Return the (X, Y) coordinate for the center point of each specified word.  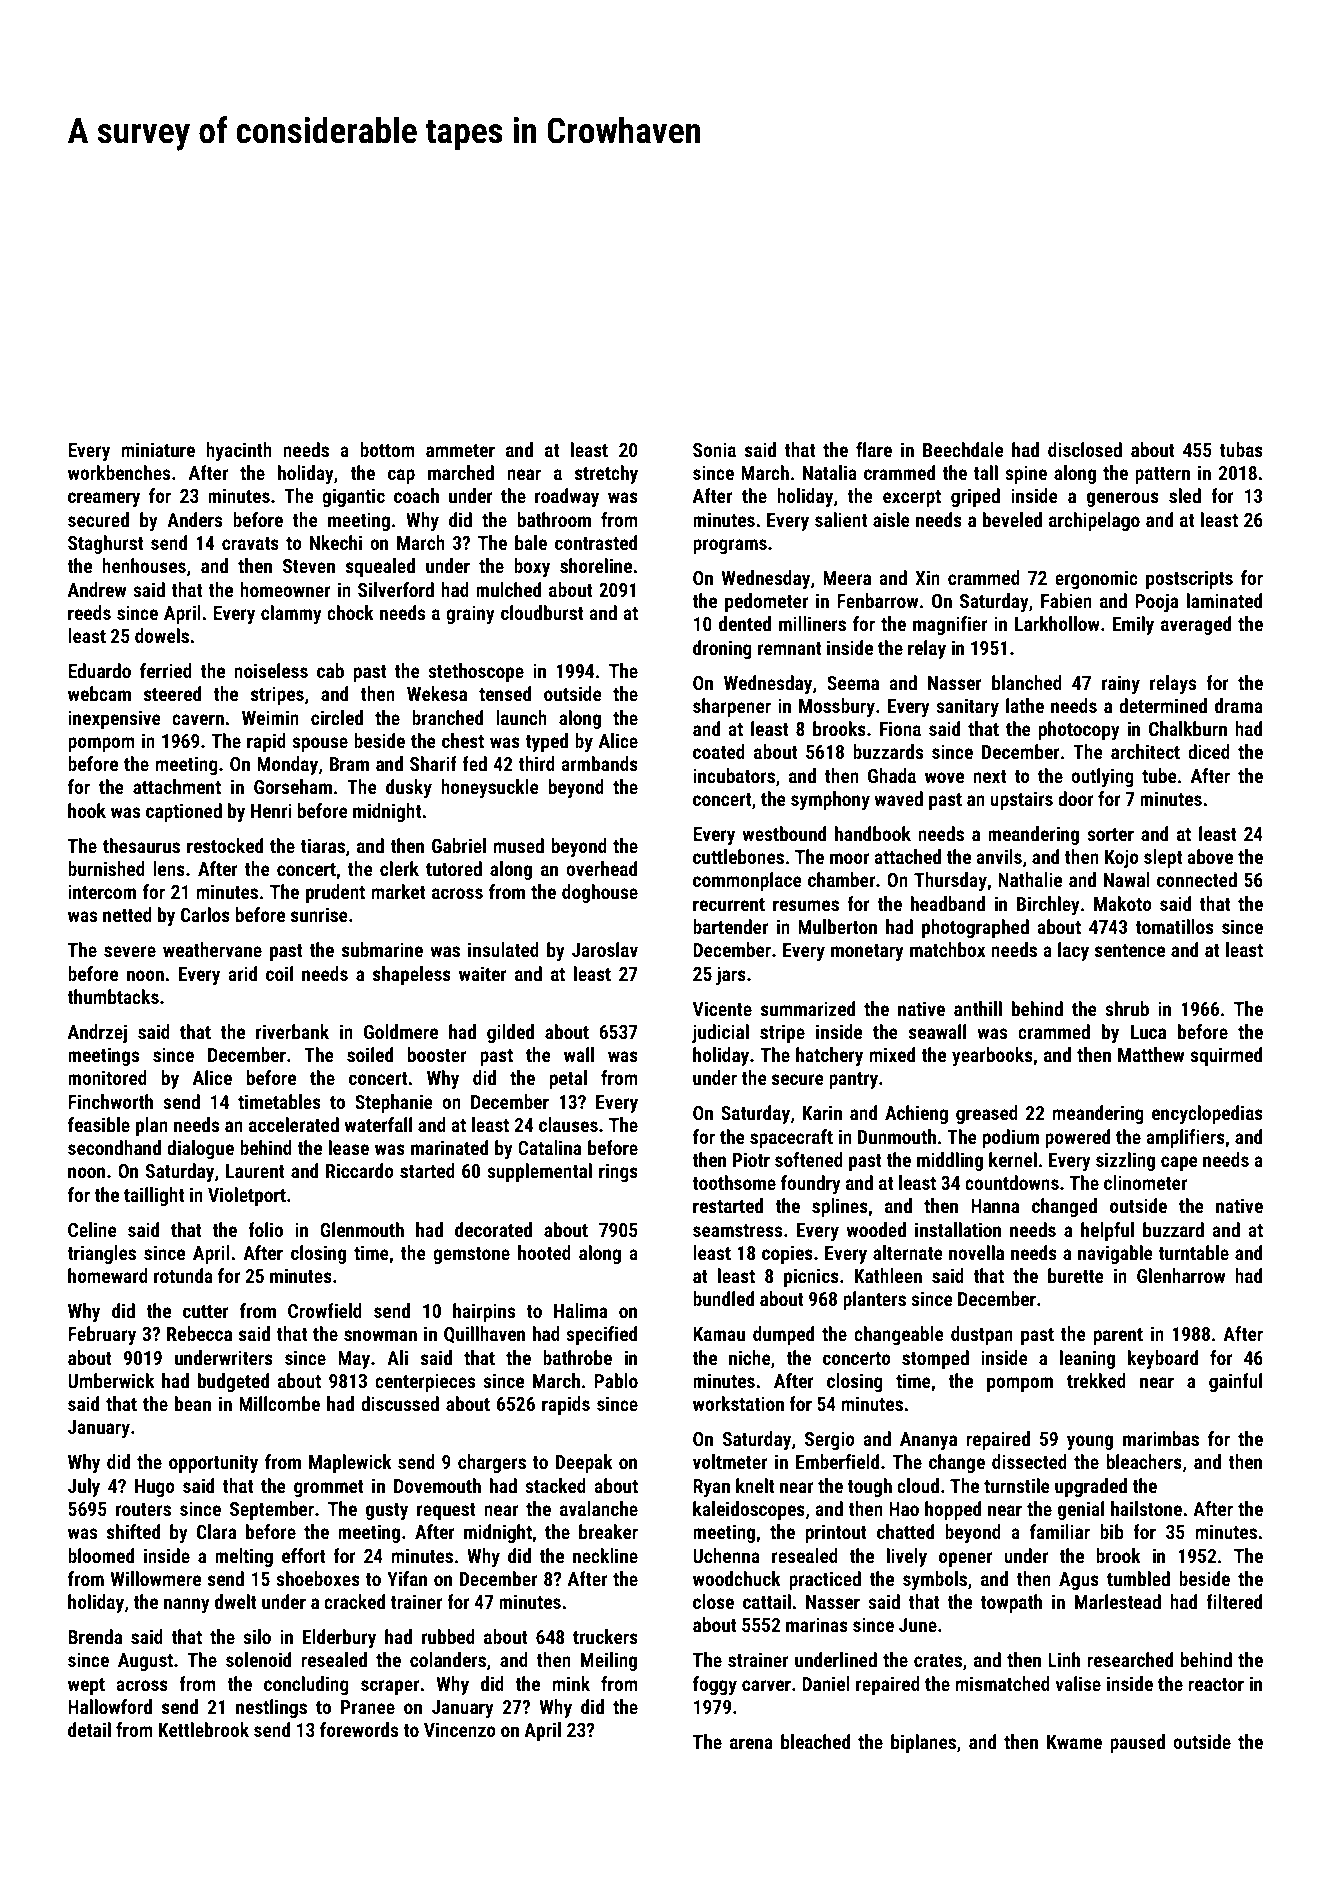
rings (618, 1172)
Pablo (616, 1380)
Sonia (714, 449)
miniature (158, 449)
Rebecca (199, 1333)
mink (571, 1683)
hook (87, 810)
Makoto (1123, 903)
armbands (599, 763)
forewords (359, 1729)
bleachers (1144, 1461)
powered (1077, 1138)
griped (975, 497)
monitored (107, 1077)
